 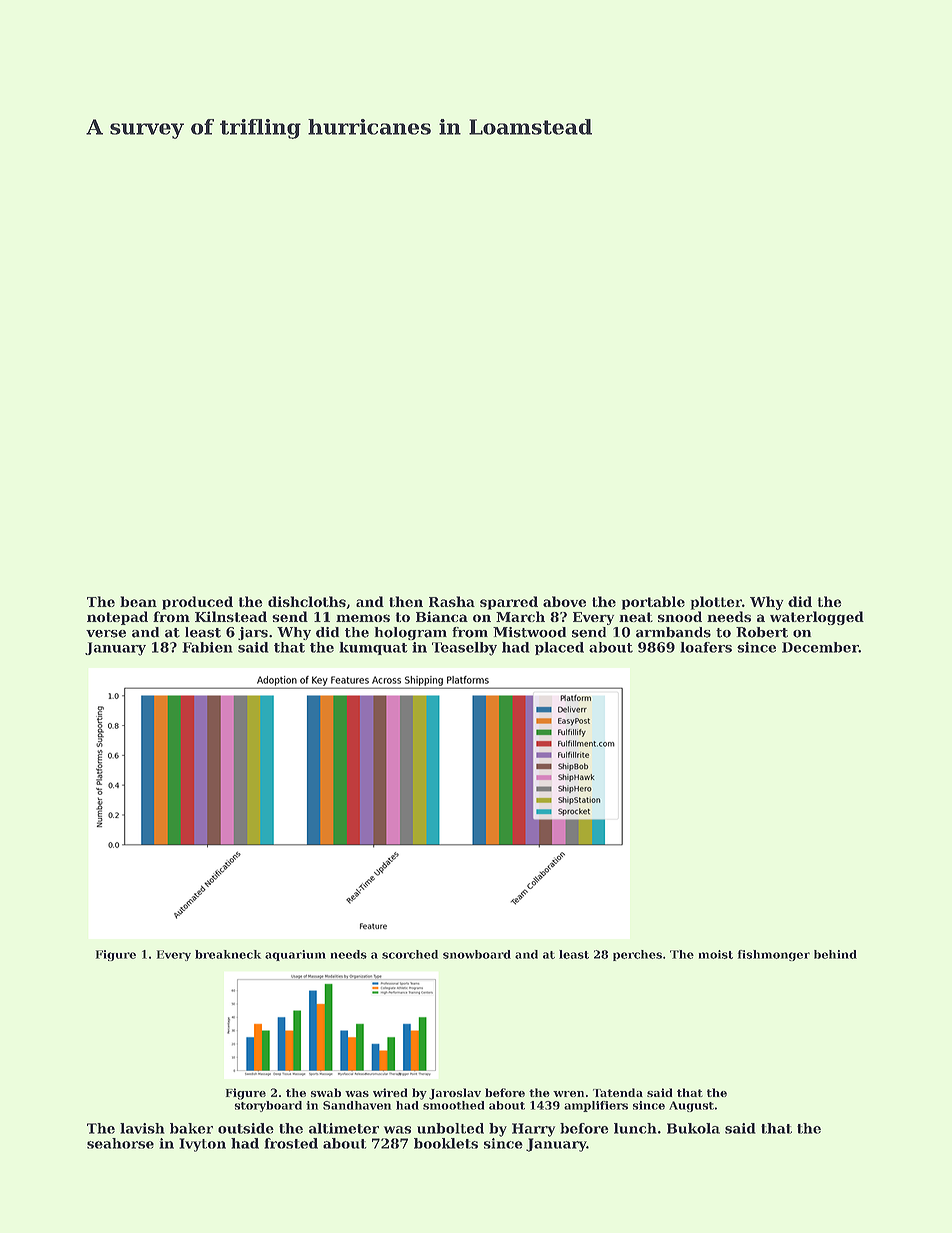 I want to click on scorched, so click(x=410, y=954).
